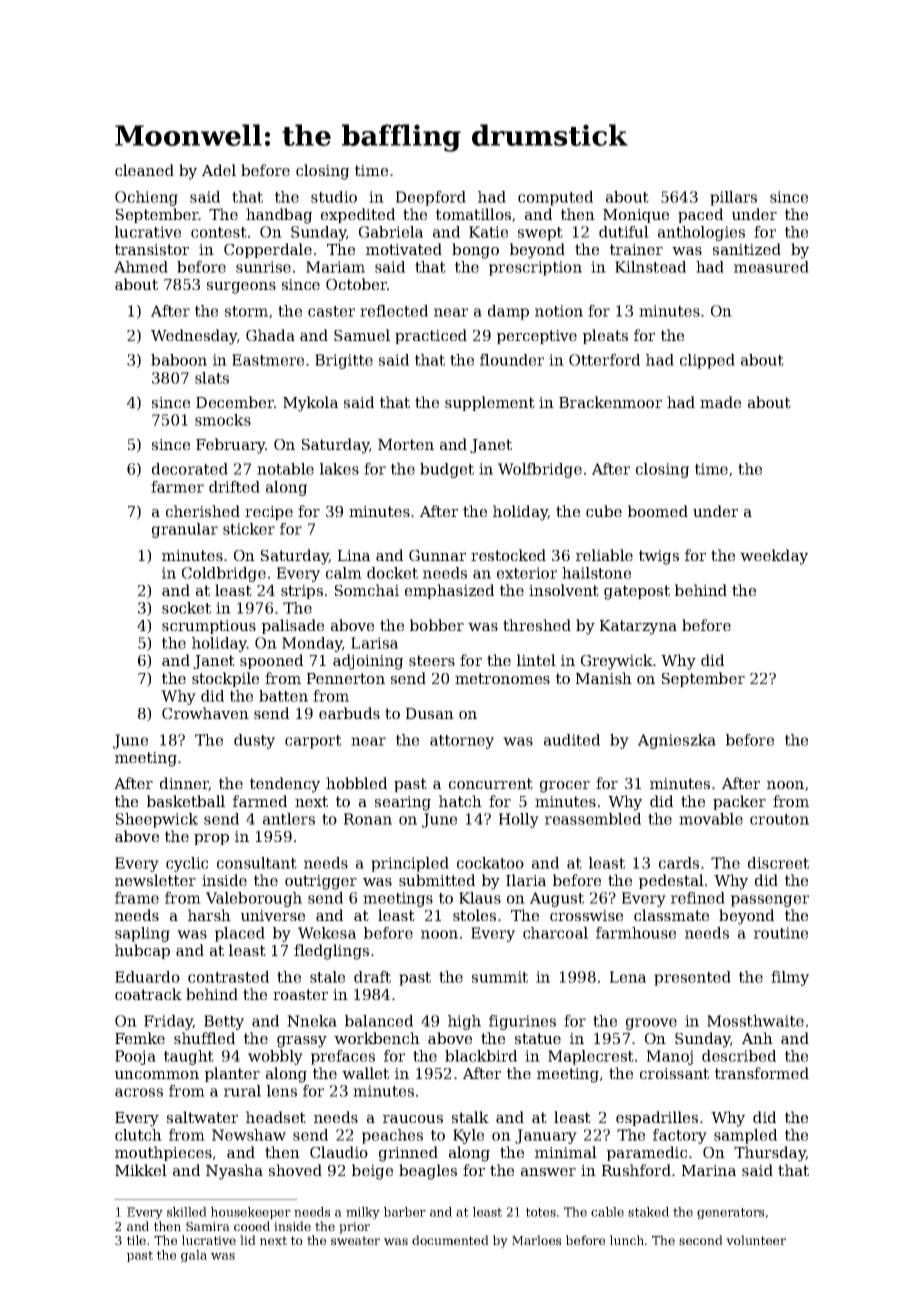 Image resolution: width=924 pixels, height=1308 pixels. I want to click on studio, so click(334, 197).
